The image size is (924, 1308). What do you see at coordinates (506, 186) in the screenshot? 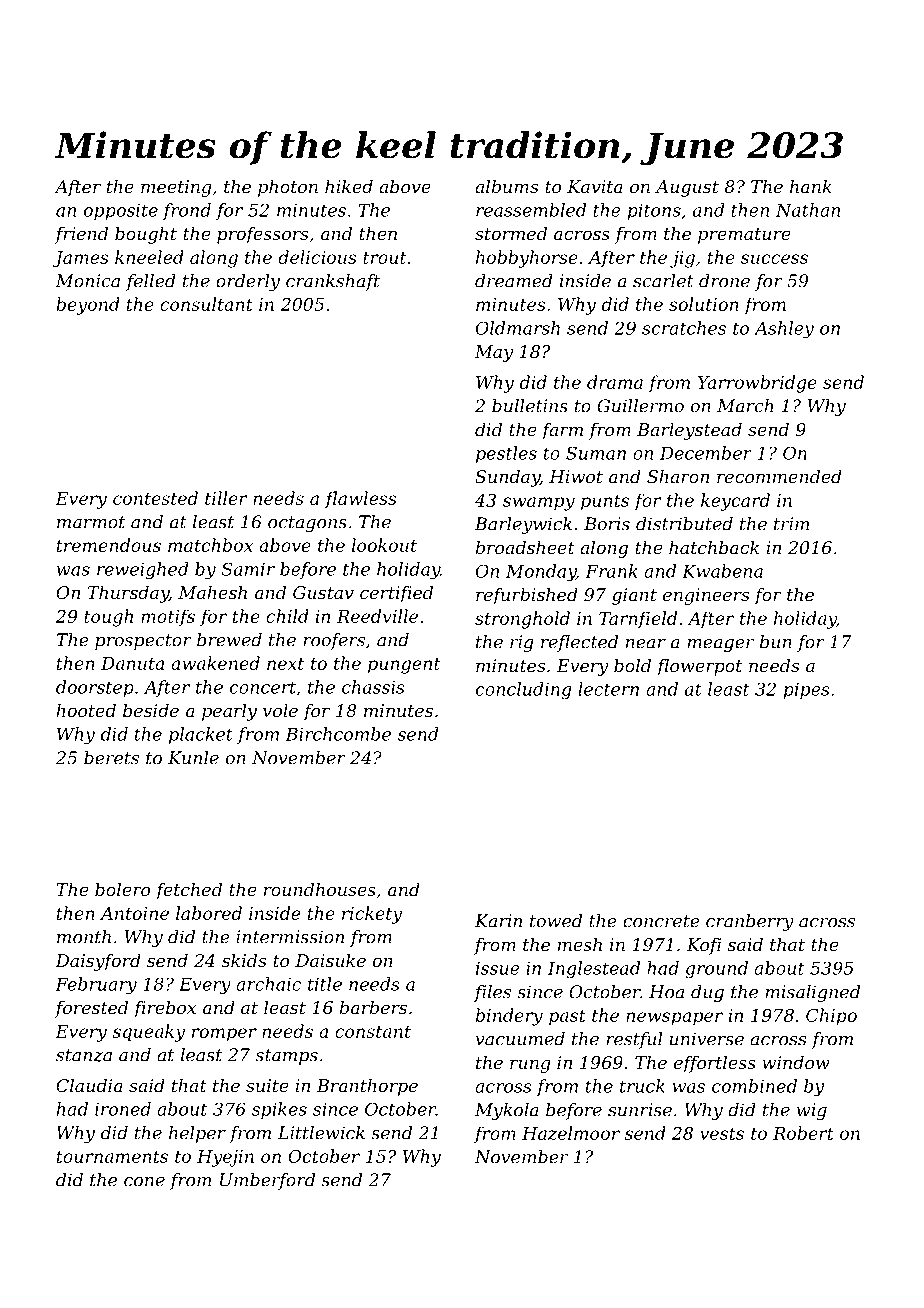
I see `albums` at bounding box center [506, 186].
